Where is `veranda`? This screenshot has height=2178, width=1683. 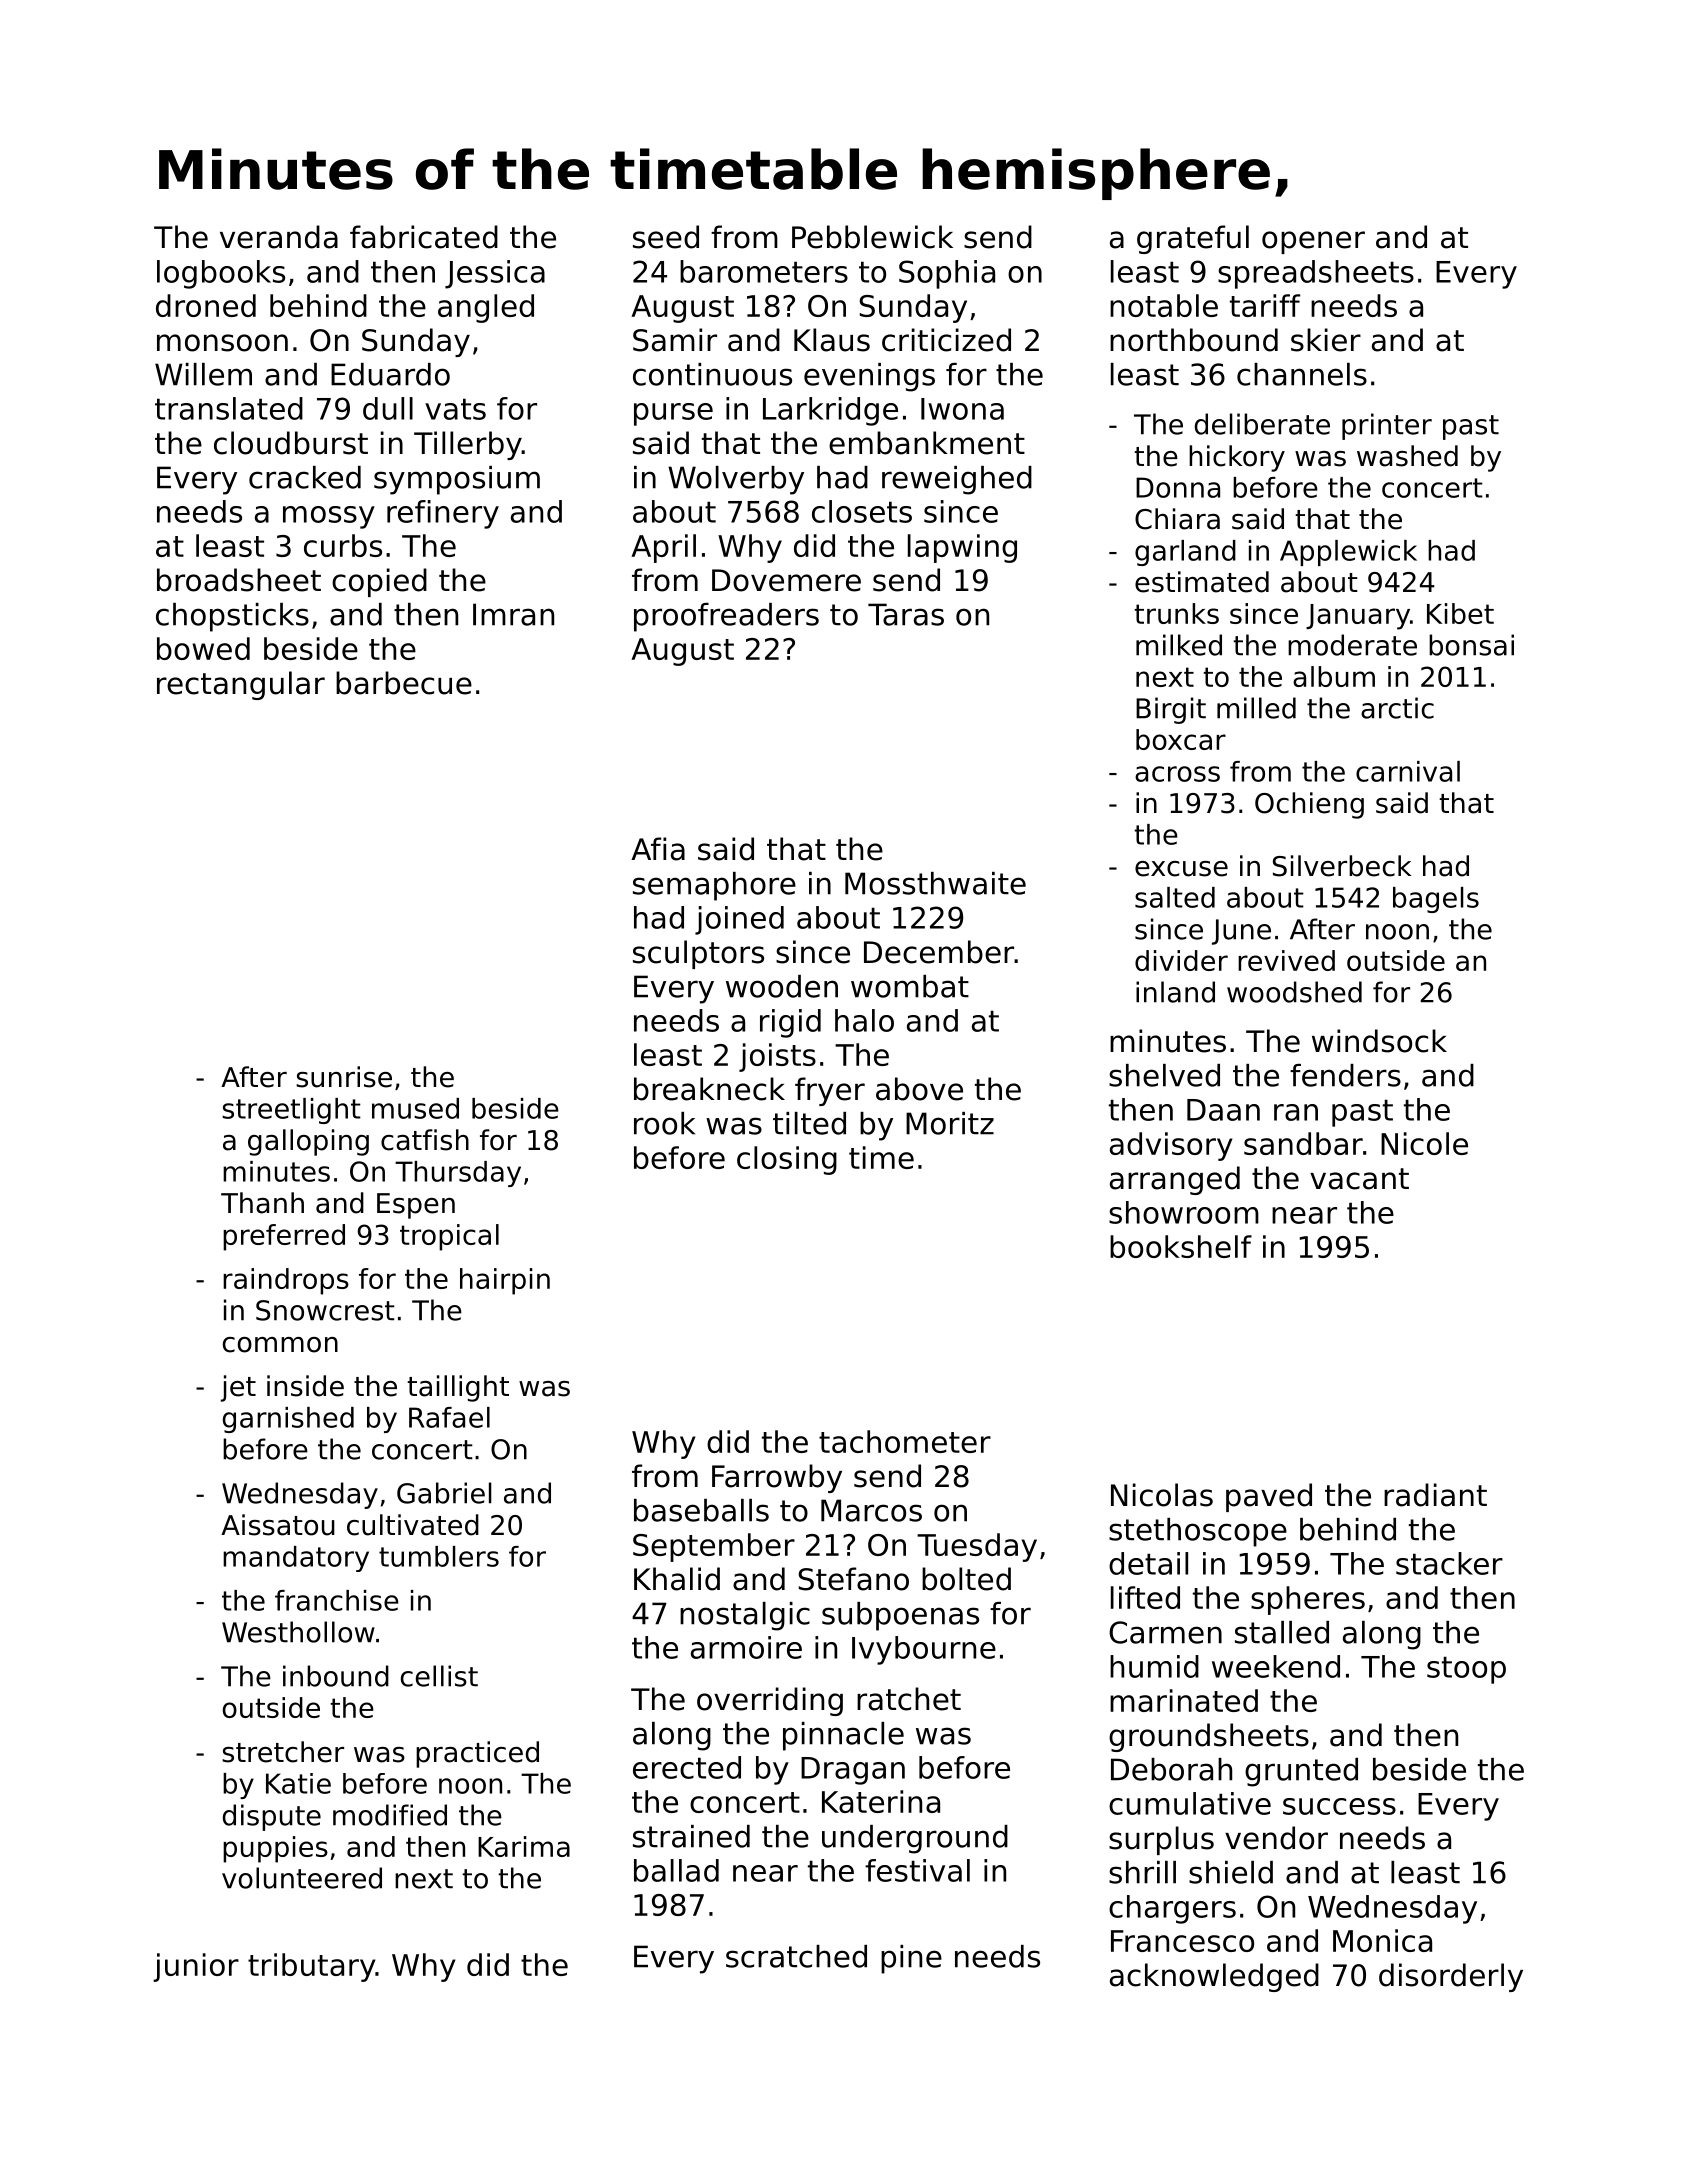
veranda is located at coordinates (279, 237).
